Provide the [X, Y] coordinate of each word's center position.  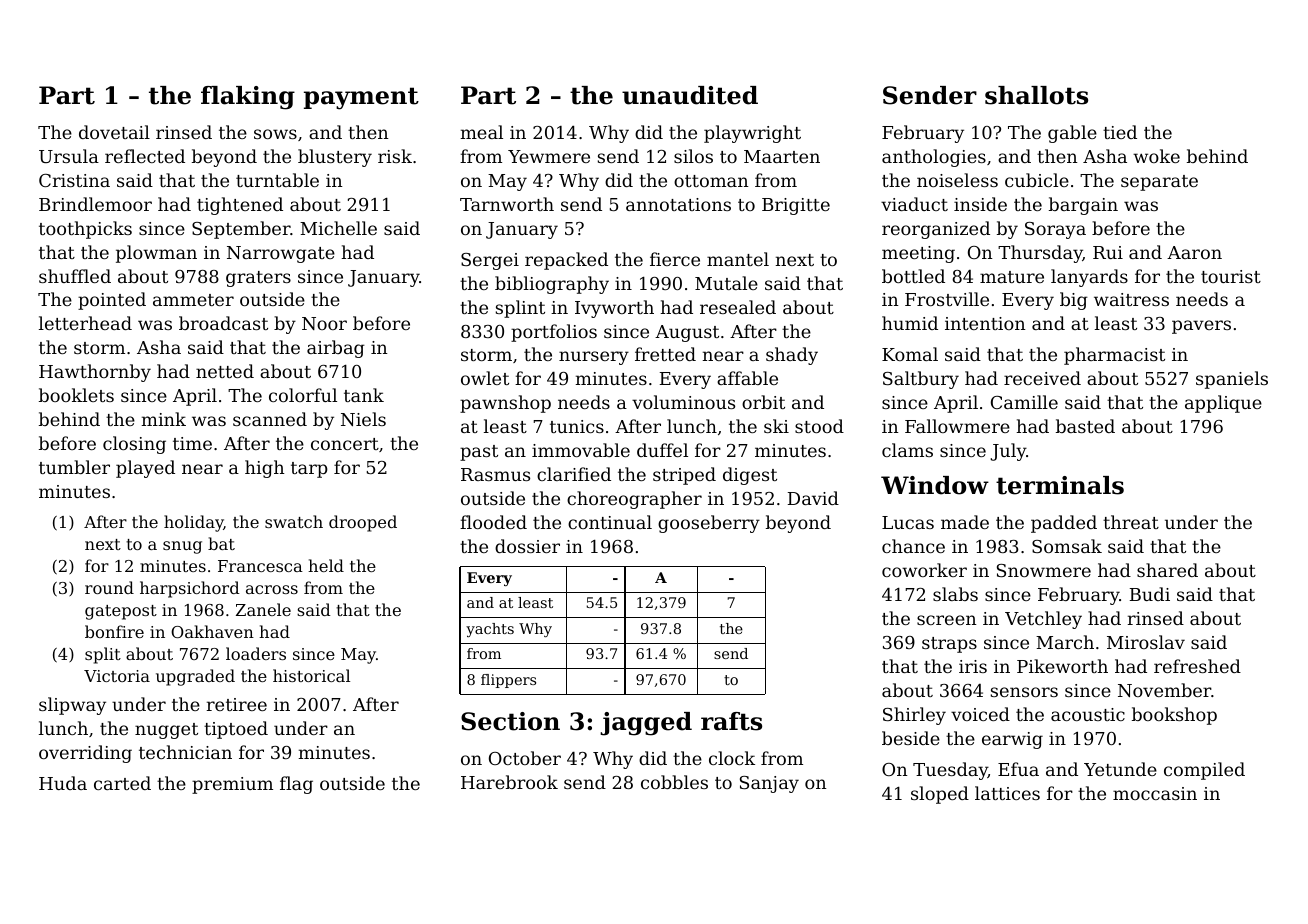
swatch [294, 521]
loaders [256, 653]
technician [185, 752]
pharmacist [1114, 356]
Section [510, 721]
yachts [490, 630]
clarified [574, 474]
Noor [324, 323]
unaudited [690, 95]
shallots [1036, 95]
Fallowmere [957, 426]
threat [1131, 522]
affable [747, 378]
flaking [248, 98]
